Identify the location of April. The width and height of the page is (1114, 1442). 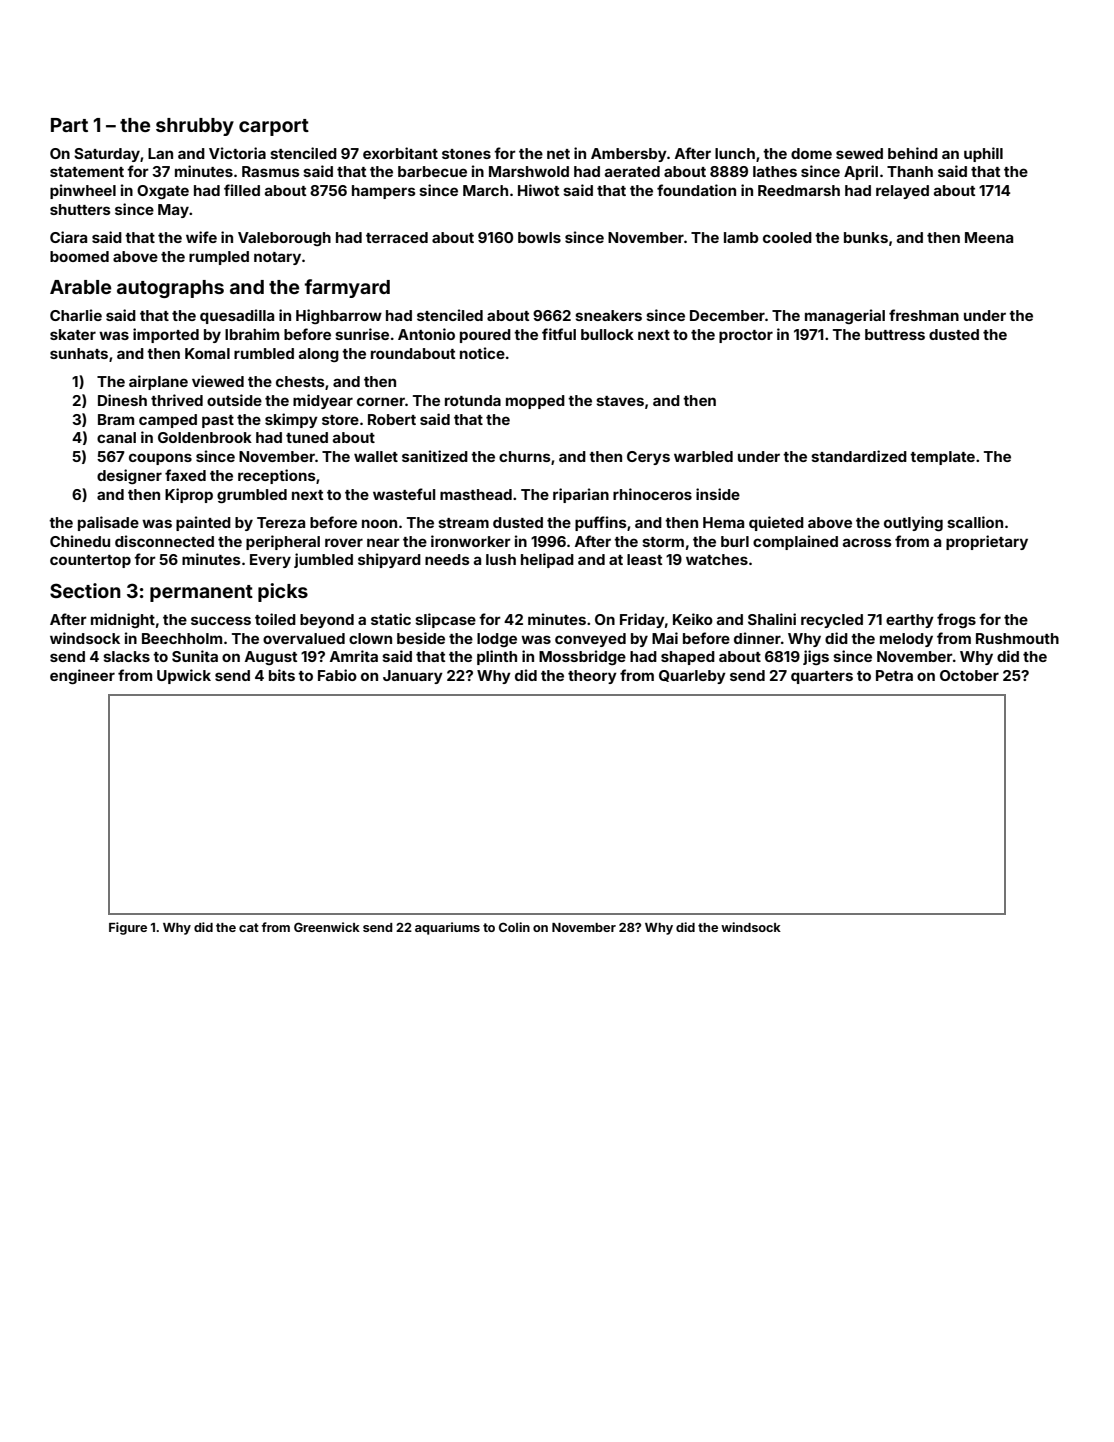
(861, 172).
